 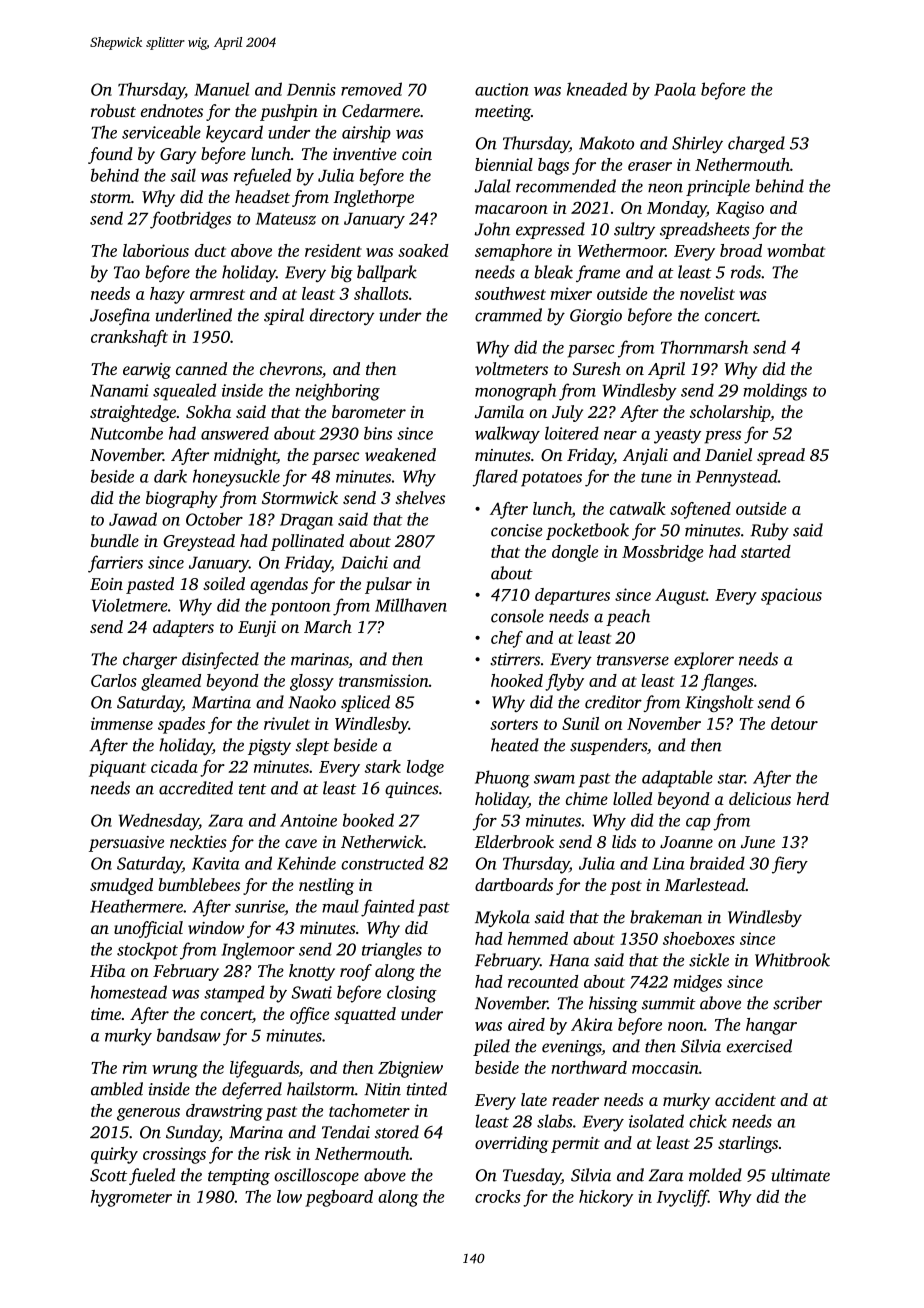 I want to click on keycard, so click(x=234, y=134).
